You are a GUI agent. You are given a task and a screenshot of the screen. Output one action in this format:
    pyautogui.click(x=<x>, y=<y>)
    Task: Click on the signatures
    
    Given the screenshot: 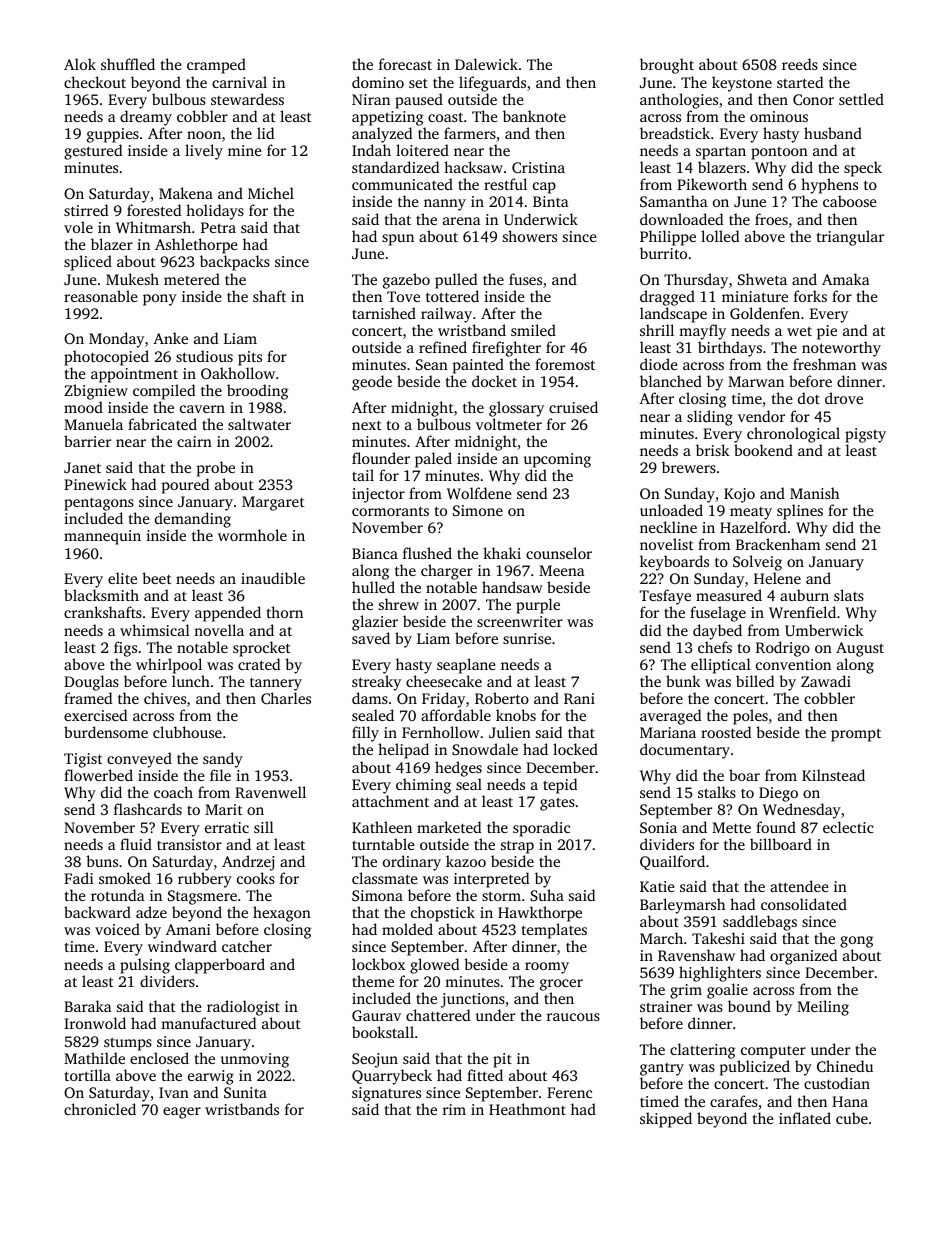 What is the action you would take?
    pyautogui.click(x=386, y=1094)
